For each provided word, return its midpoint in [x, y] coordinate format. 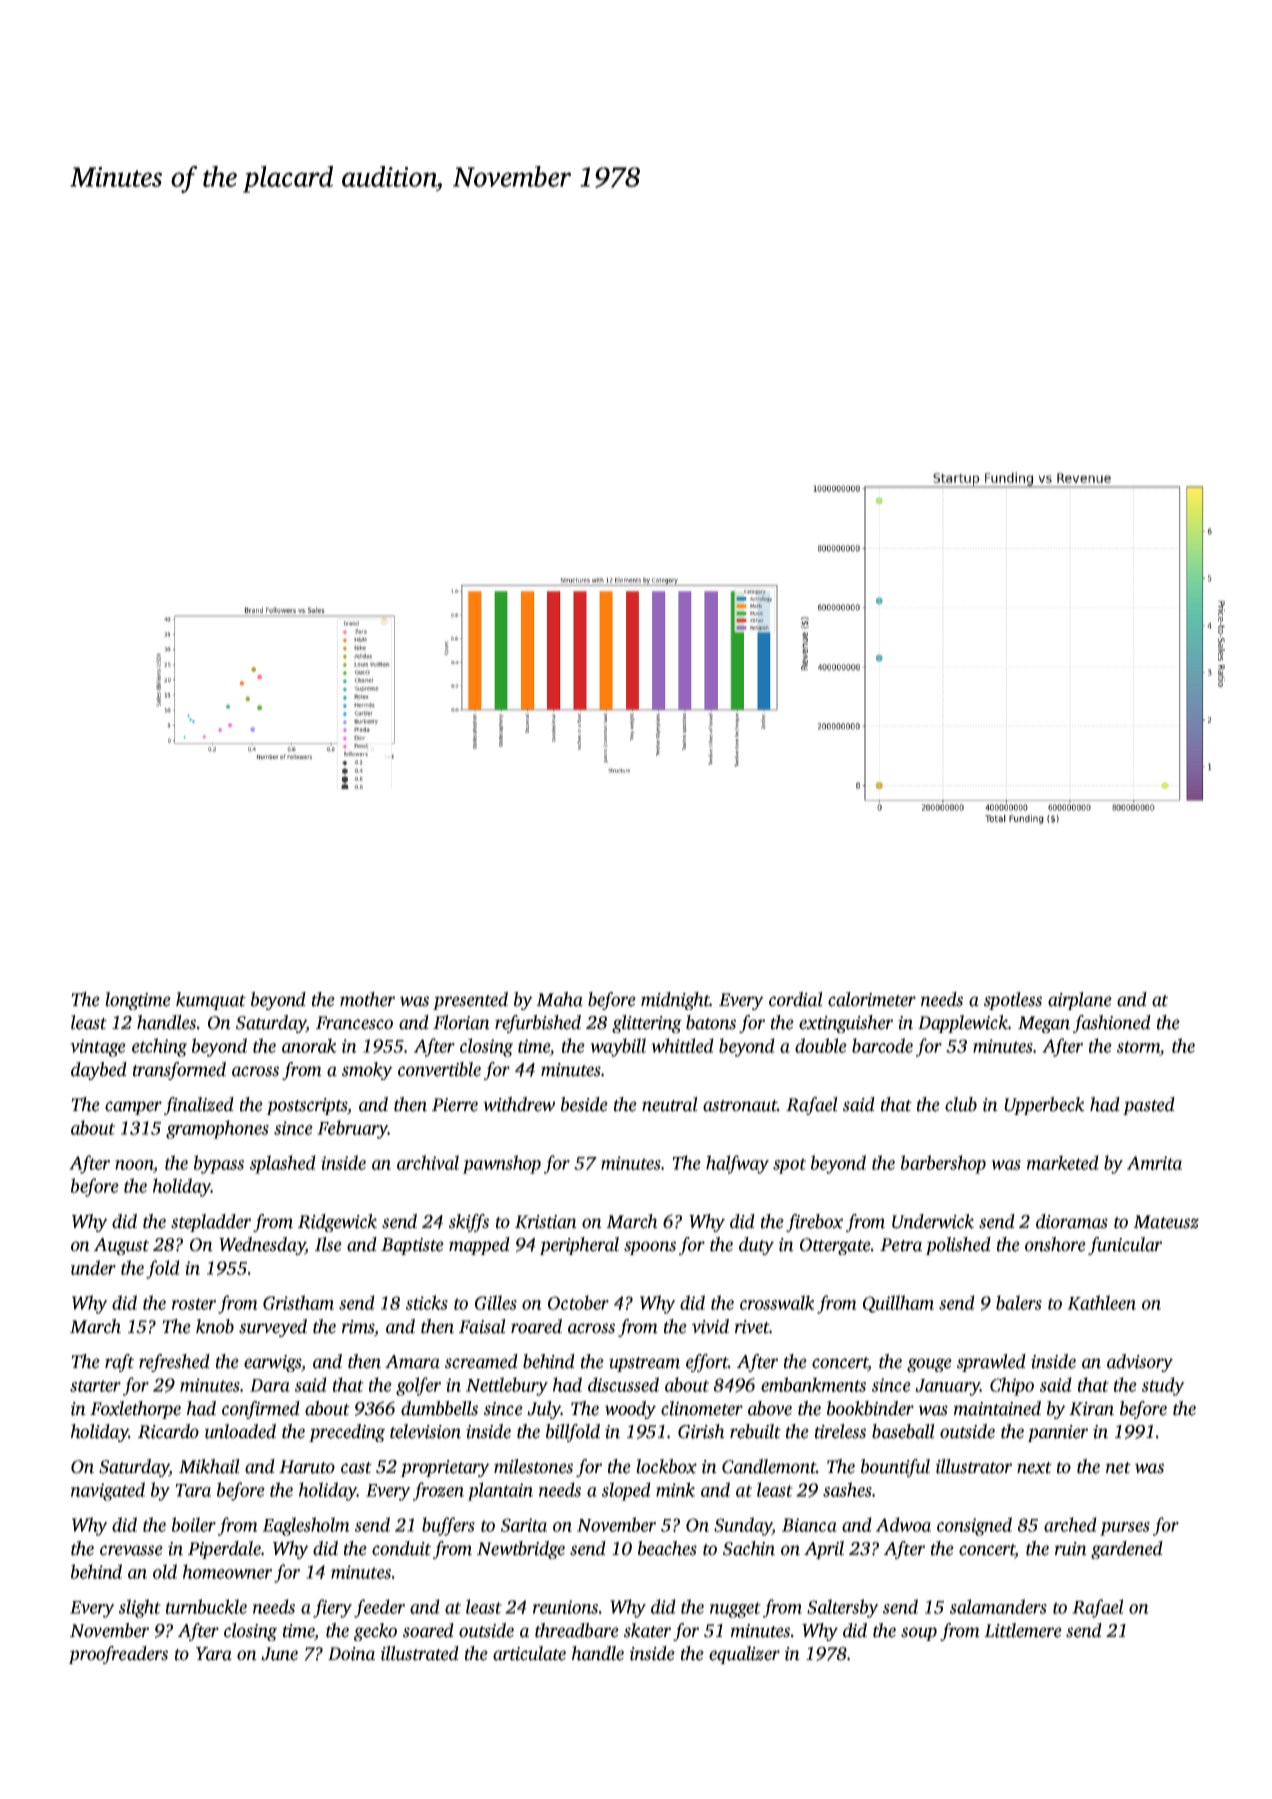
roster [194, 1304]
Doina [351, 1654]
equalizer [744, 1655]
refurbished [538, 1024]
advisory [1140, 1363]
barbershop [943, 1164]
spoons [650, 1248]
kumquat [211, 1001]
